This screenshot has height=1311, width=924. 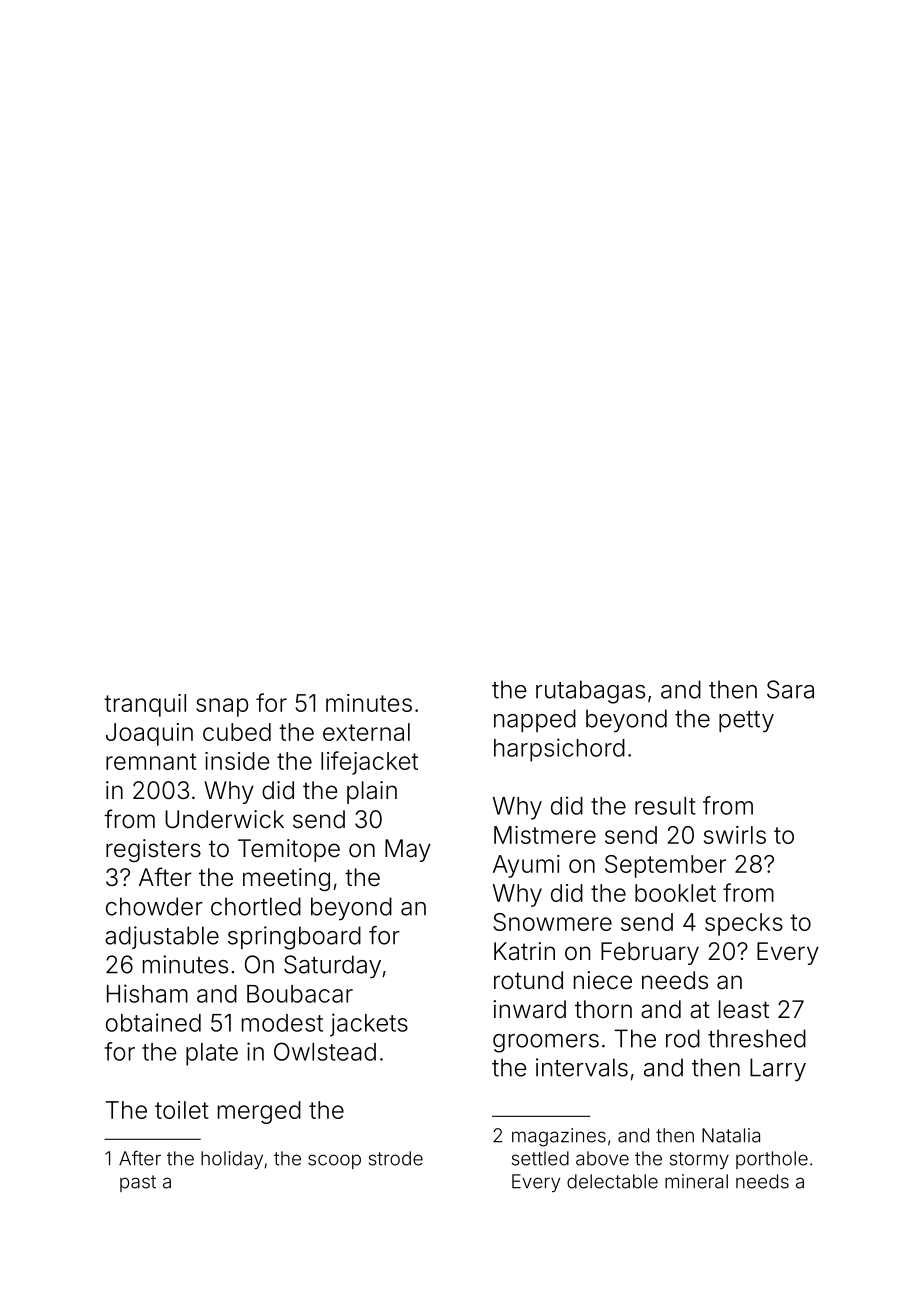 What do you see at coordinates (149, 734) in the screenshot?
I see `Joaquin` at bounding box center [149, 734].
